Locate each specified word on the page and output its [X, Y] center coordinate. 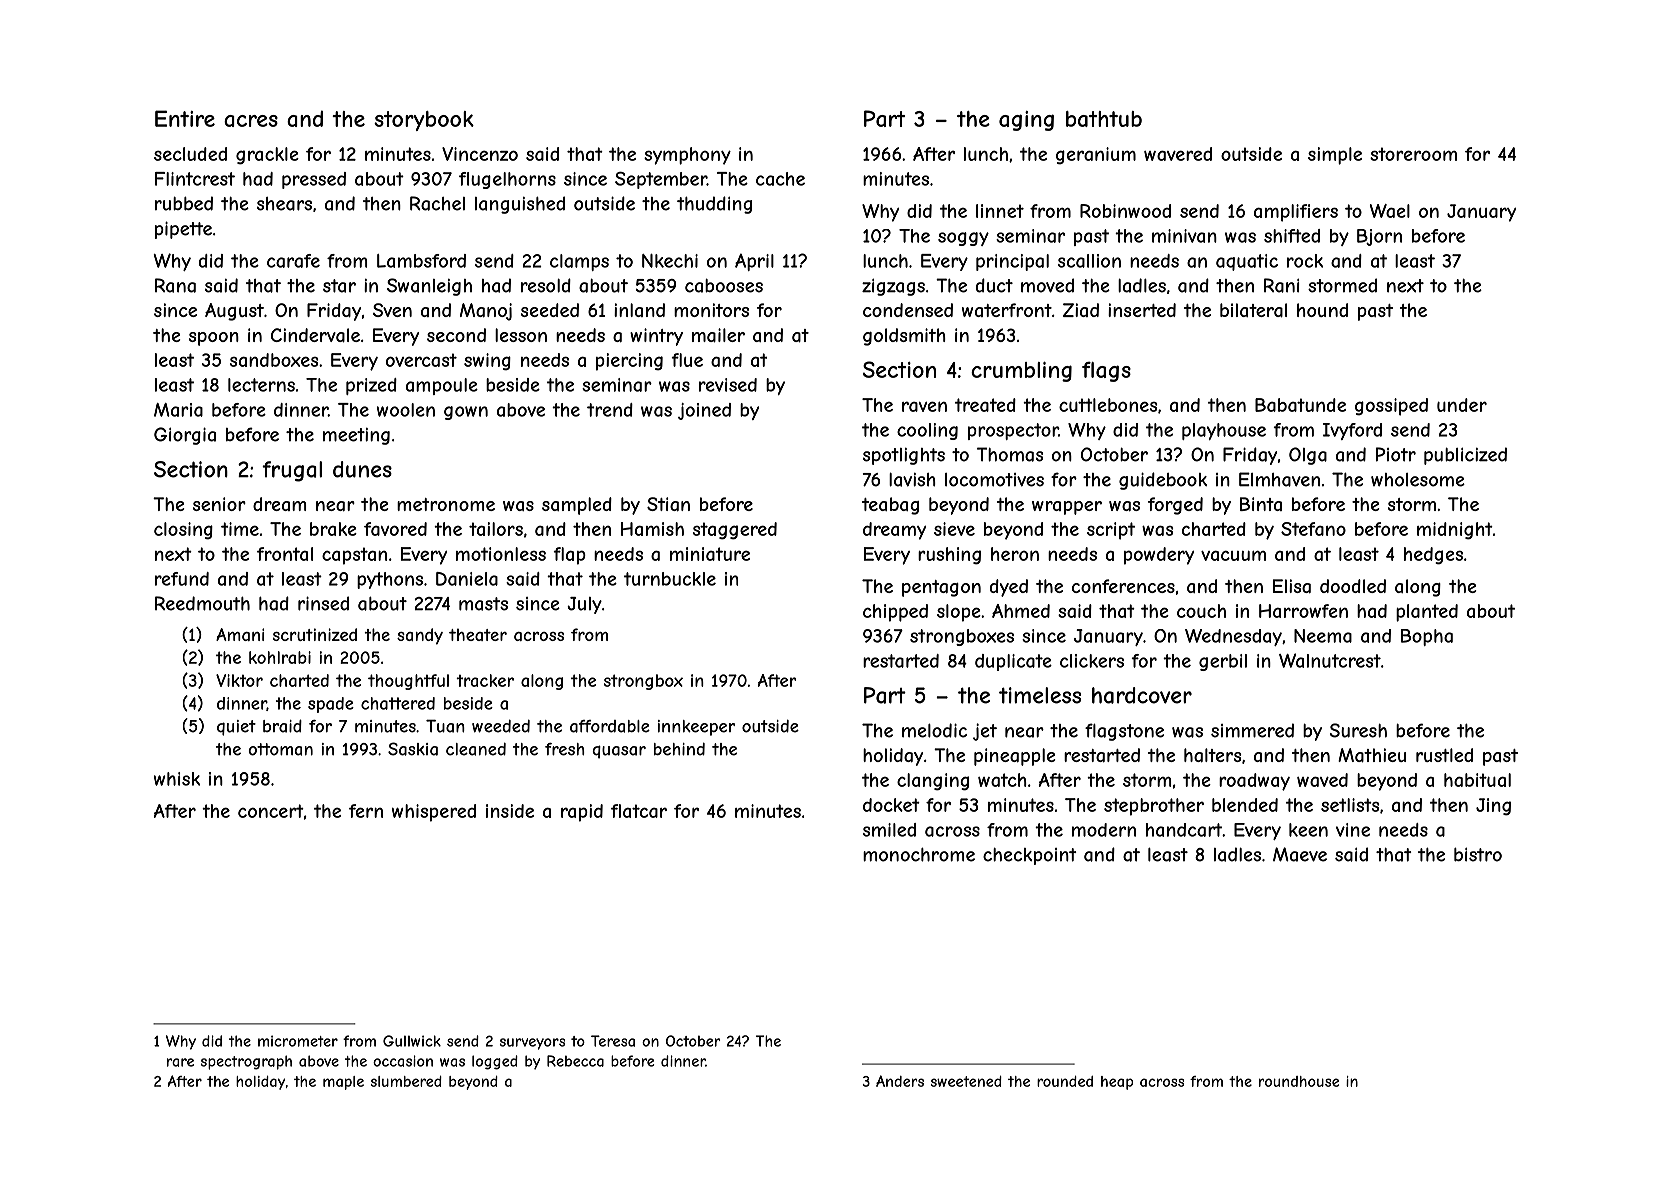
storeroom [1413, 154]
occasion [403, 1061]
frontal [285, 554]
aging [1026, 121]
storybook [424, 121]
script [1111, 531]
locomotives [994, 480]
